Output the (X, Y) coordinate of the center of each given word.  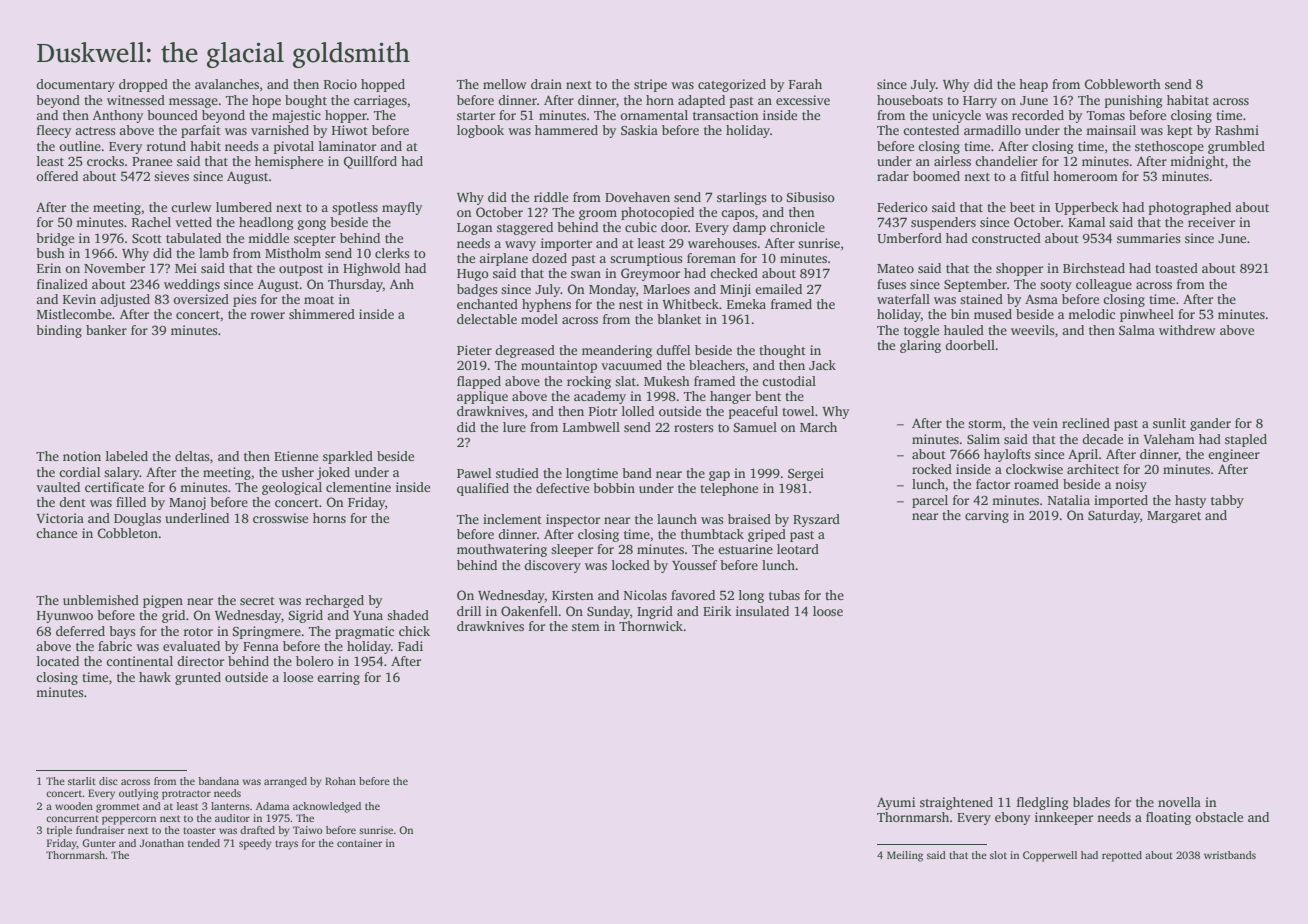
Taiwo (308, 830)
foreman (711, 258)
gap (719, 476)
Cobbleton (128, 533)
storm (985, 424)
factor (993, 484)
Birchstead (1094, 268)
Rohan (340, 781)
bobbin (614, 488)
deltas (192, 456)
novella (1179, 802)
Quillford (370, 162)
